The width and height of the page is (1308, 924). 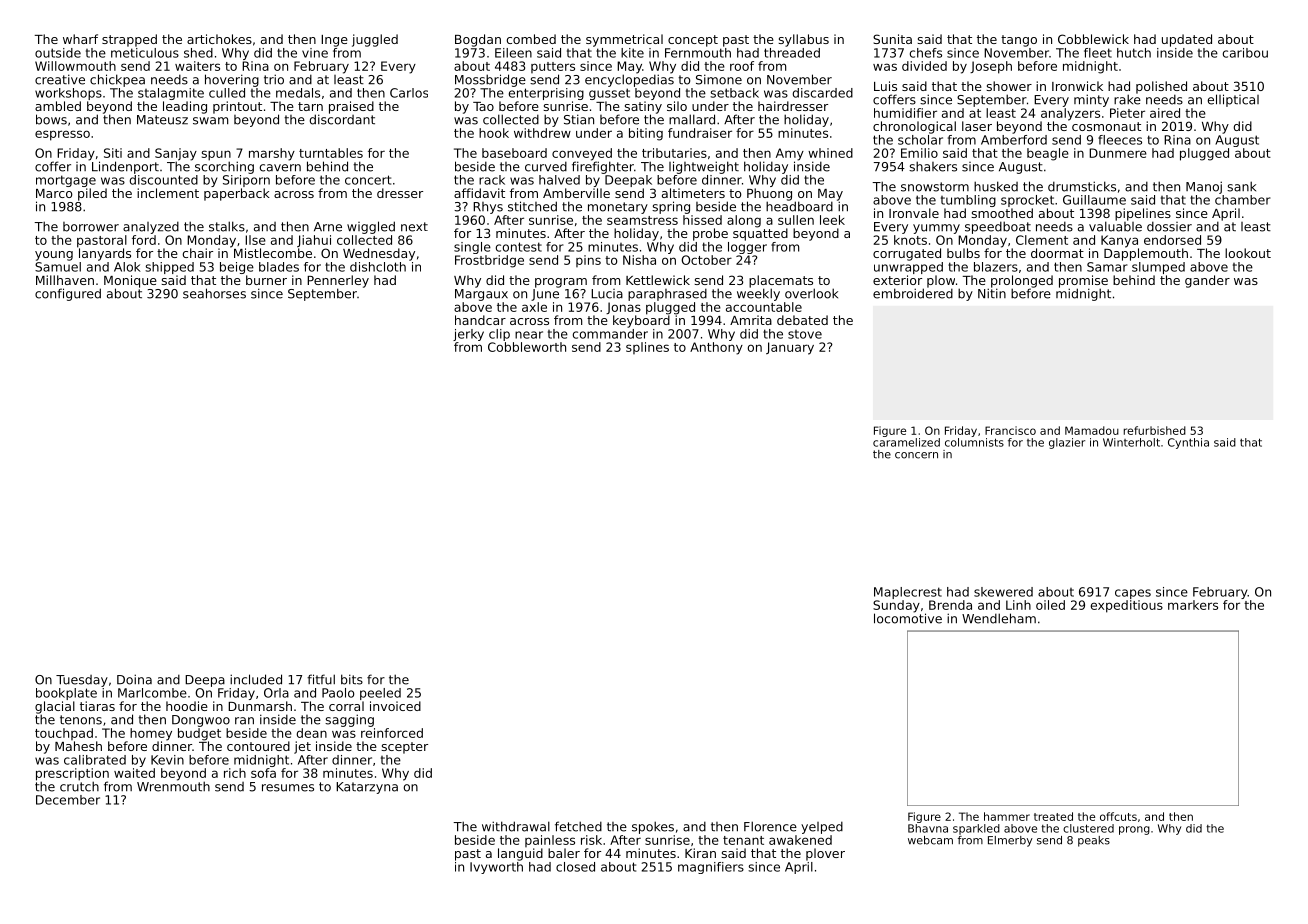 I want to click on lookout, so click(x=1248, y=253).
